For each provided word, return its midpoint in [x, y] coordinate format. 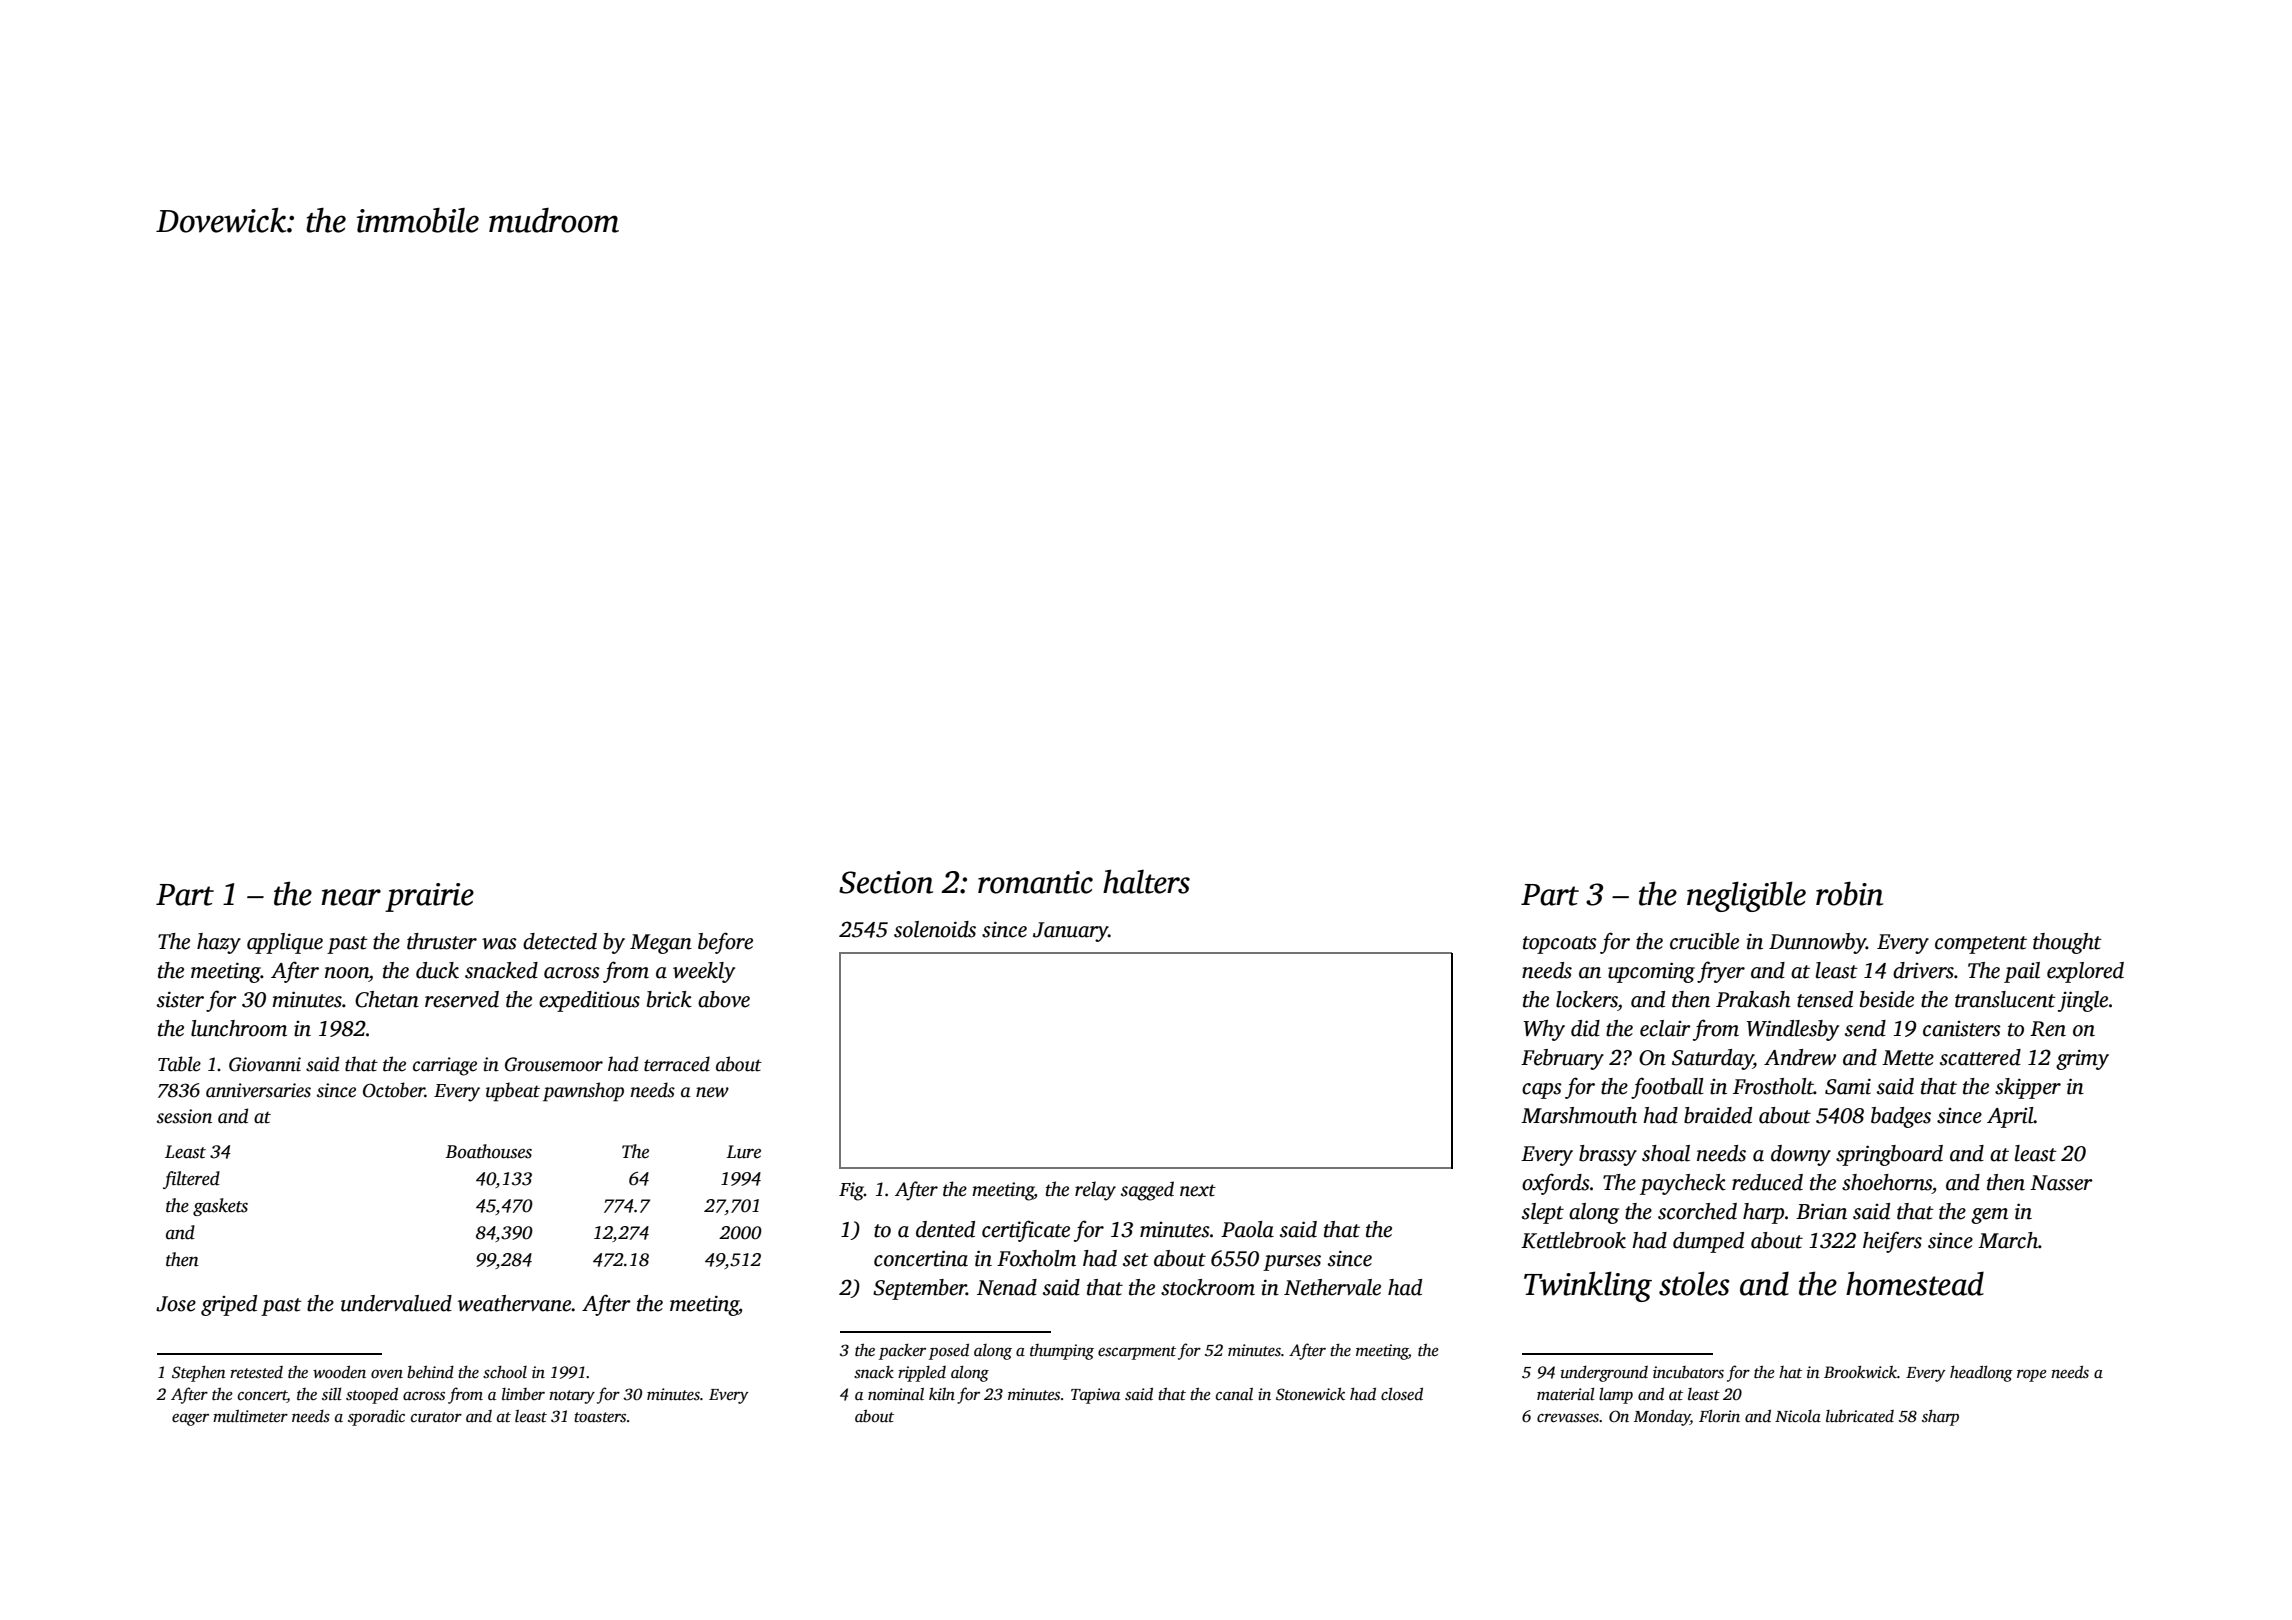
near [351, 897]
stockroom [1208, 1287]
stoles [1694, 1283]
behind [430, 1372]
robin [1849, 893]
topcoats [1560, 945]
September [919, 1289]
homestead [1915, 1283]
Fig [851, 1191]
